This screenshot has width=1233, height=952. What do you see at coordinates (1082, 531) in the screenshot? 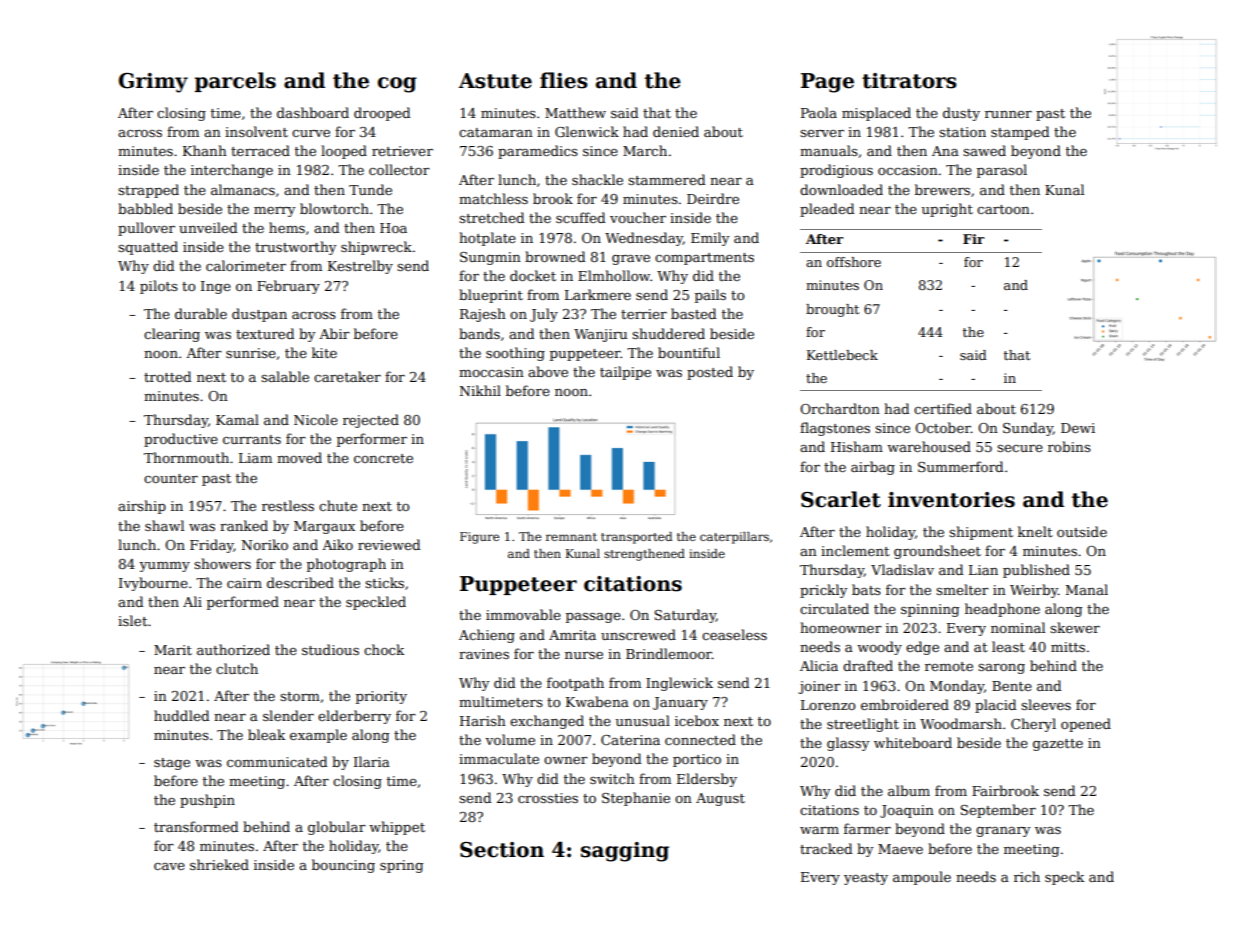
I see `outside` at bounding box center [1082, 531].
